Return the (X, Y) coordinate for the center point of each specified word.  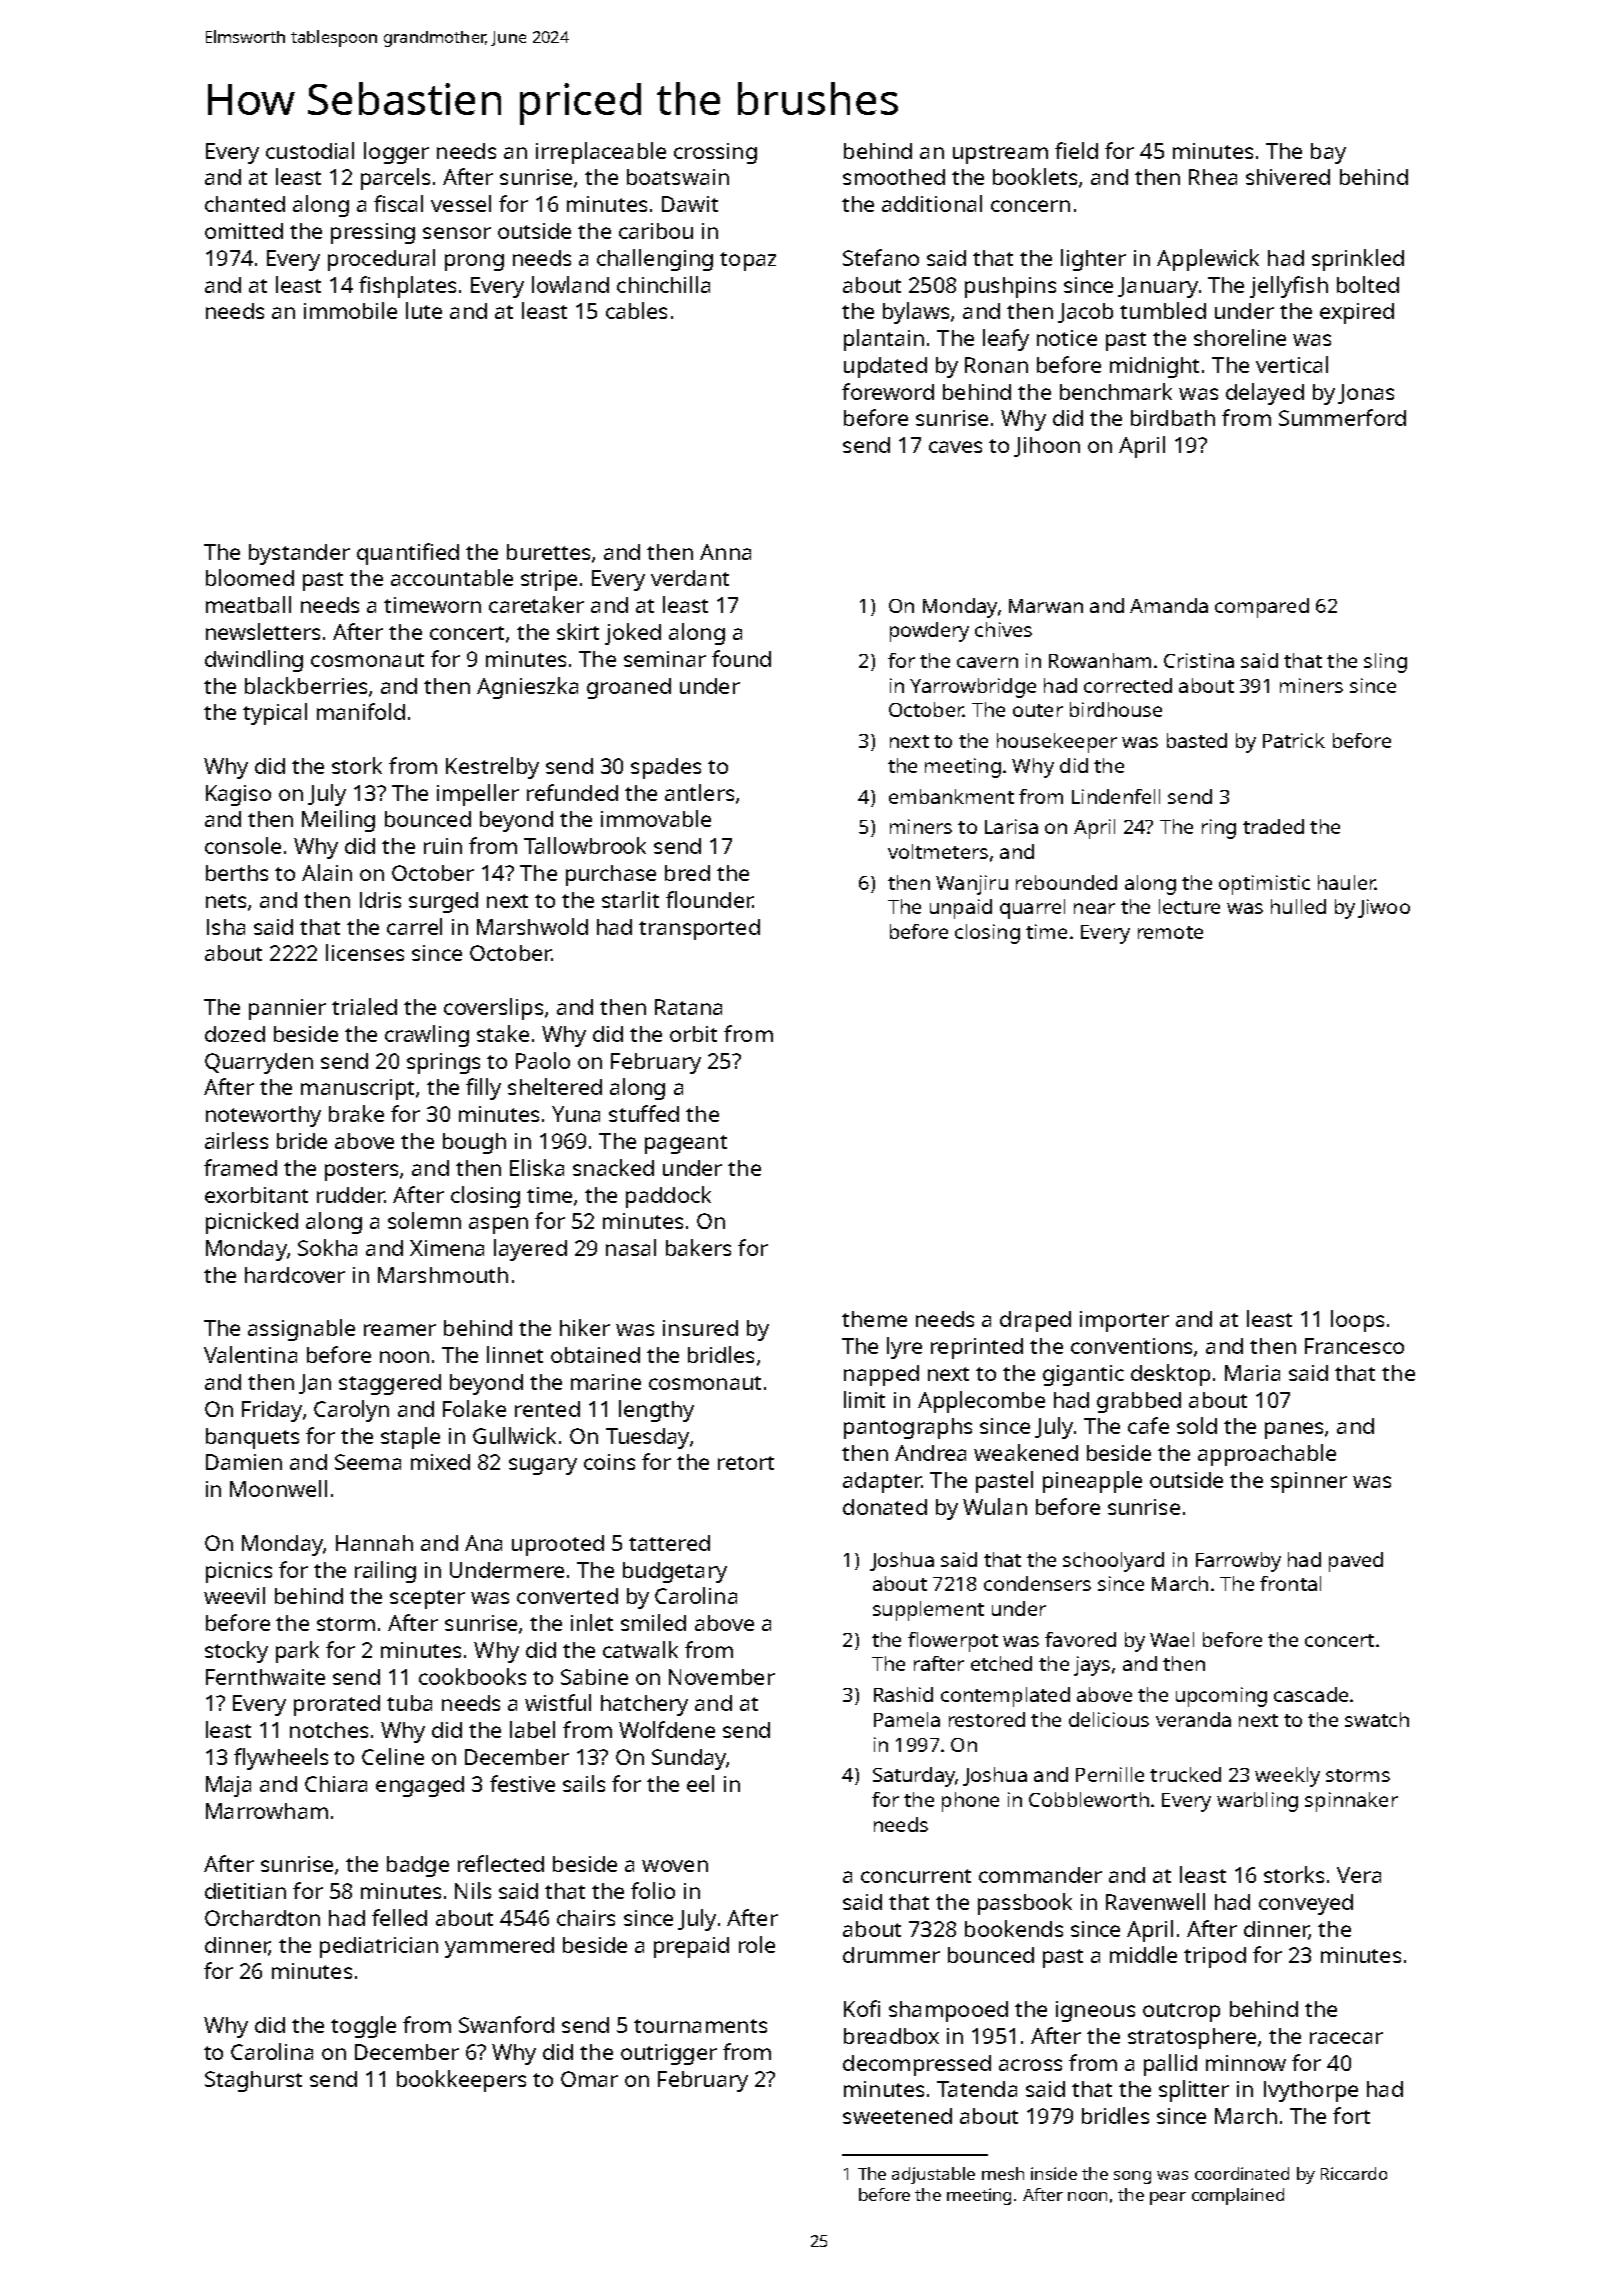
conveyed (1306, 1904)
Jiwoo (1384, 908)
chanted (245, 204)
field (1076, 150)
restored (987, 1719)
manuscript (357, 1089)
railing (385, 1572)
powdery (929, 632)
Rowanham (1100, 660)
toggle (363, 2027)
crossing (715, 153)
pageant (686, 1144)
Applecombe (981, 1402)
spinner (1309, 1482)
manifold (361, 711)
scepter (427, 1599)
